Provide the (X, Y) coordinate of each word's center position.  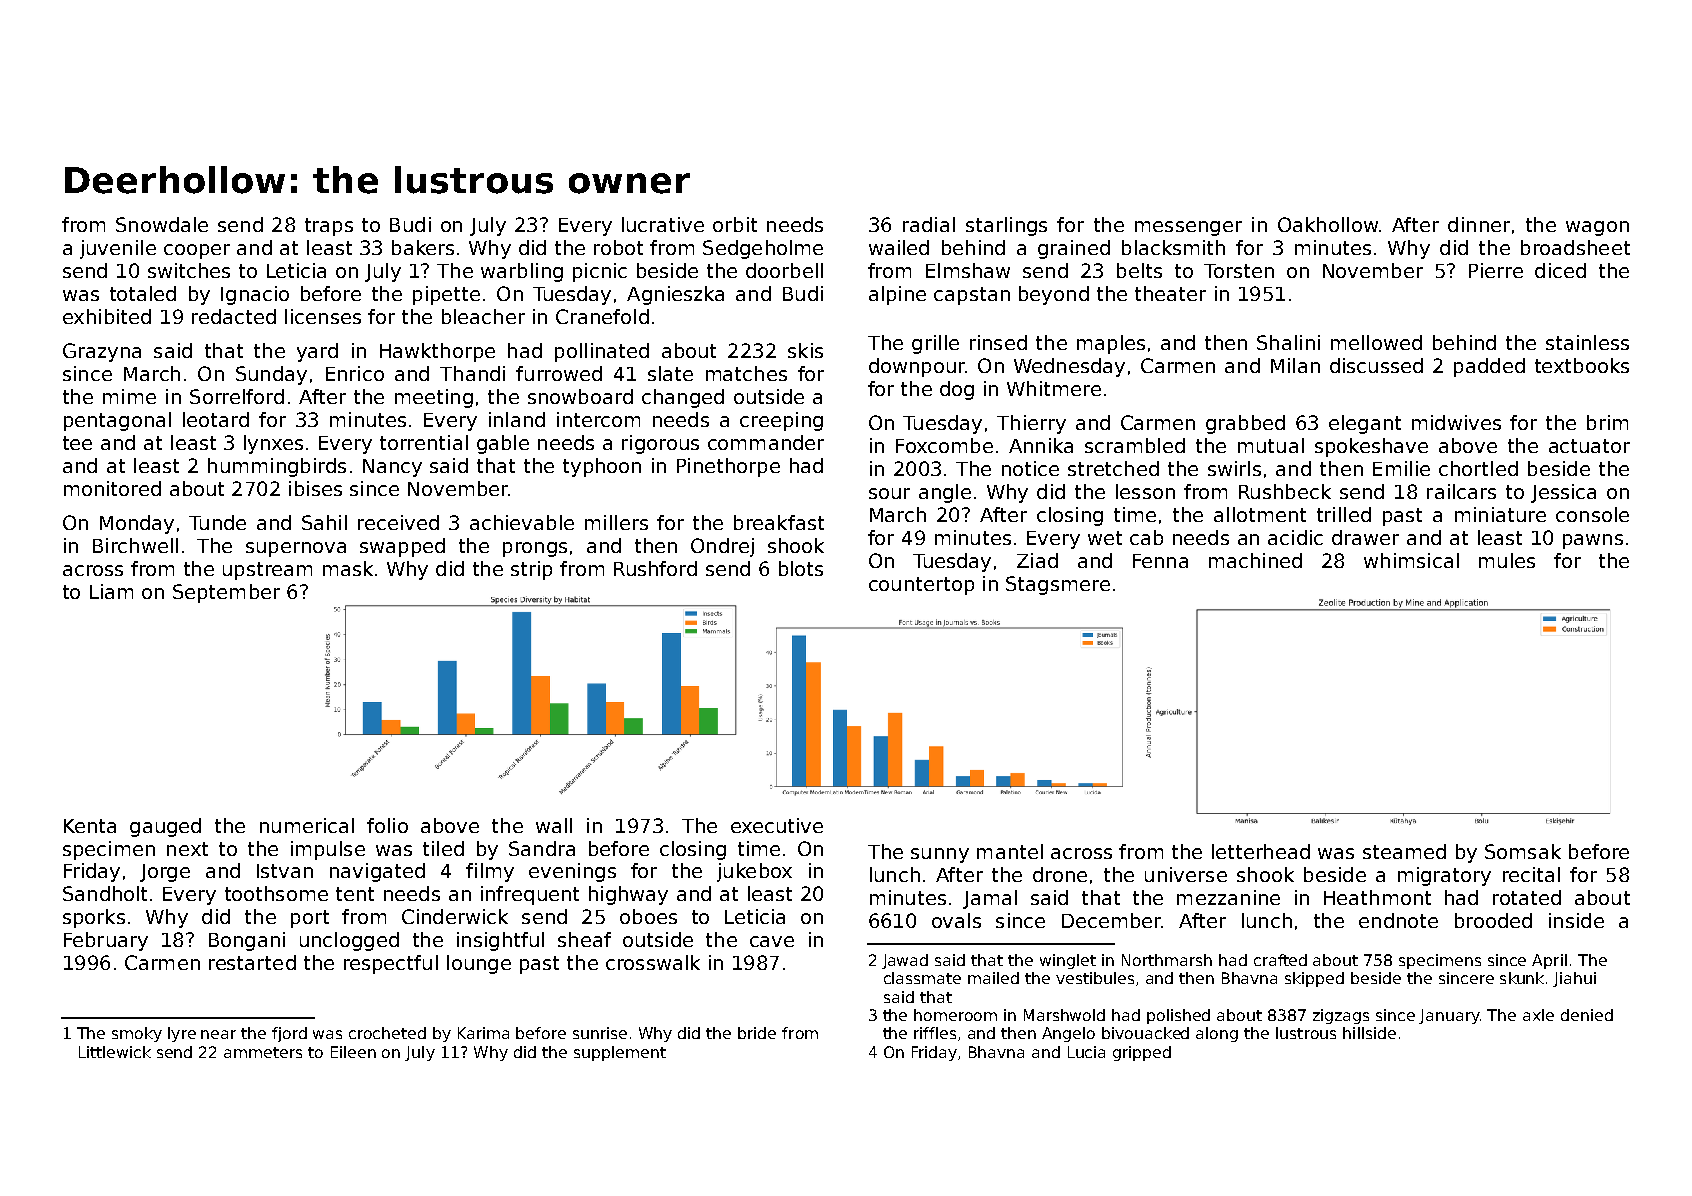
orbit (735, 224)
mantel (1010, 851)
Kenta (90, 826)
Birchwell (135, 545)
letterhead (1261, 851)
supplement (620, 1053)
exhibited (107, 316)
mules (1507, 560)
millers (616, 522)
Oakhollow (1328, 224)
